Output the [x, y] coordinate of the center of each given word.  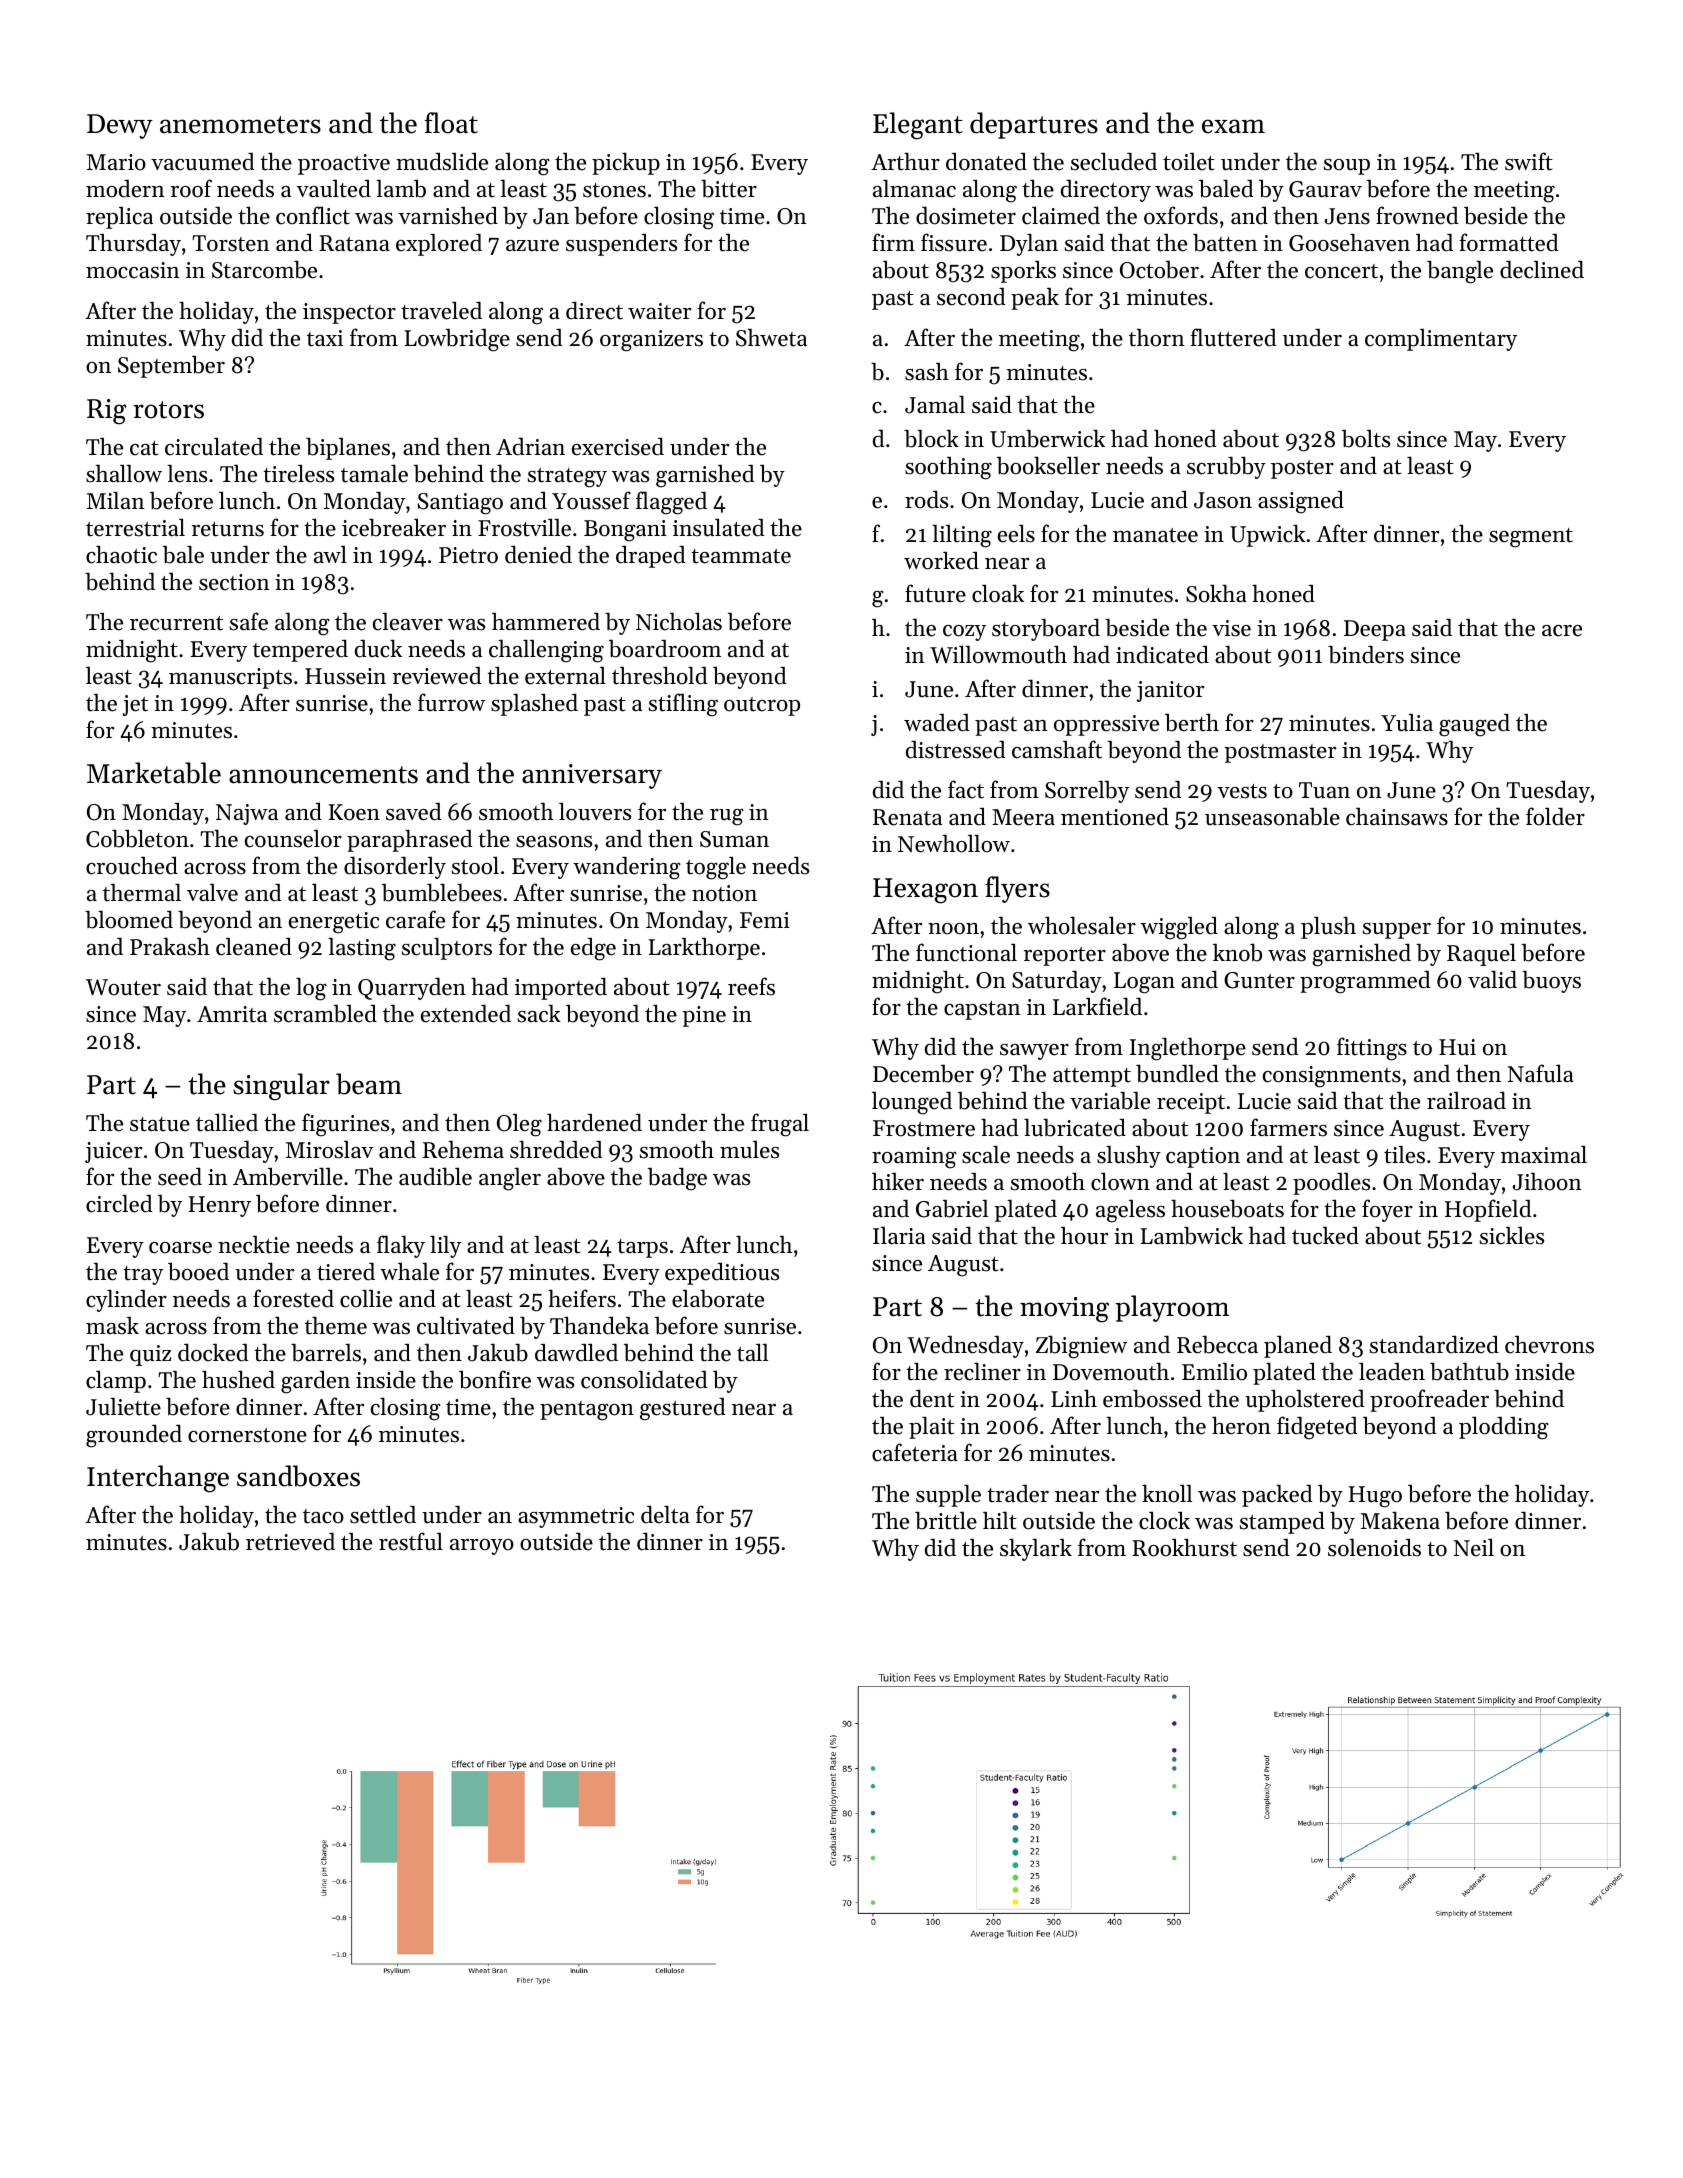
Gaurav [1325, 189]
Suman [734, 839]
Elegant [918, 126]
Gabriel [952, 1208]
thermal [142, 892]
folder [1555, 816]
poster [1302, 469]
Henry [220, 1206]
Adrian [530, 447]
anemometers [240, 125]
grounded [134, 1436]
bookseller [1048, 465]
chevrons [1549, 1345]
